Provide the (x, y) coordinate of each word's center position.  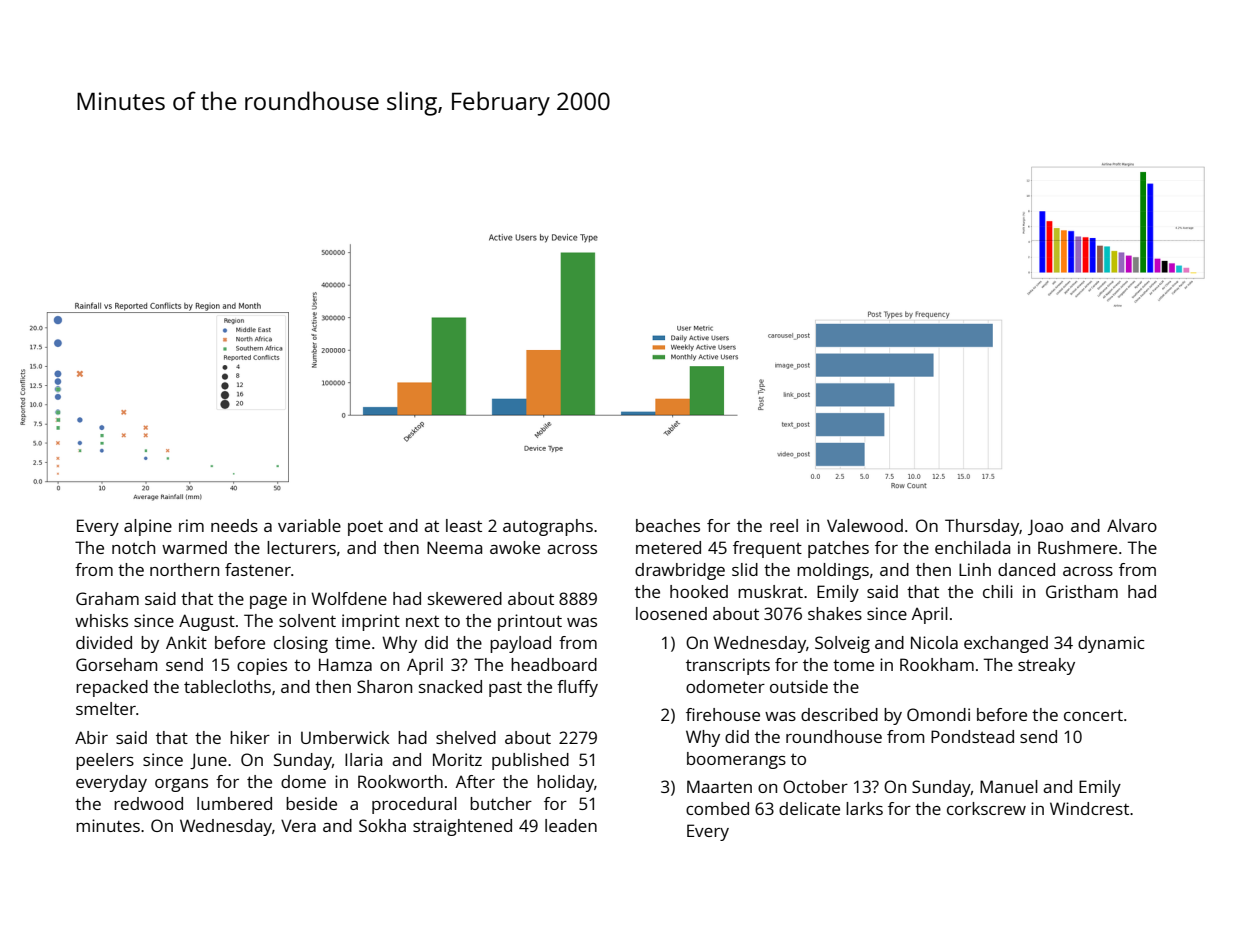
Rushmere (1077, 547)
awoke (515, 547)
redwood (148, 803)
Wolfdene (349, 598)
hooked (699, 591)
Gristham (1082, 591)
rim (191, 525)
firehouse (723, 714)
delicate (809, 808)
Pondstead (972, 736)
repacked (112, 688)
